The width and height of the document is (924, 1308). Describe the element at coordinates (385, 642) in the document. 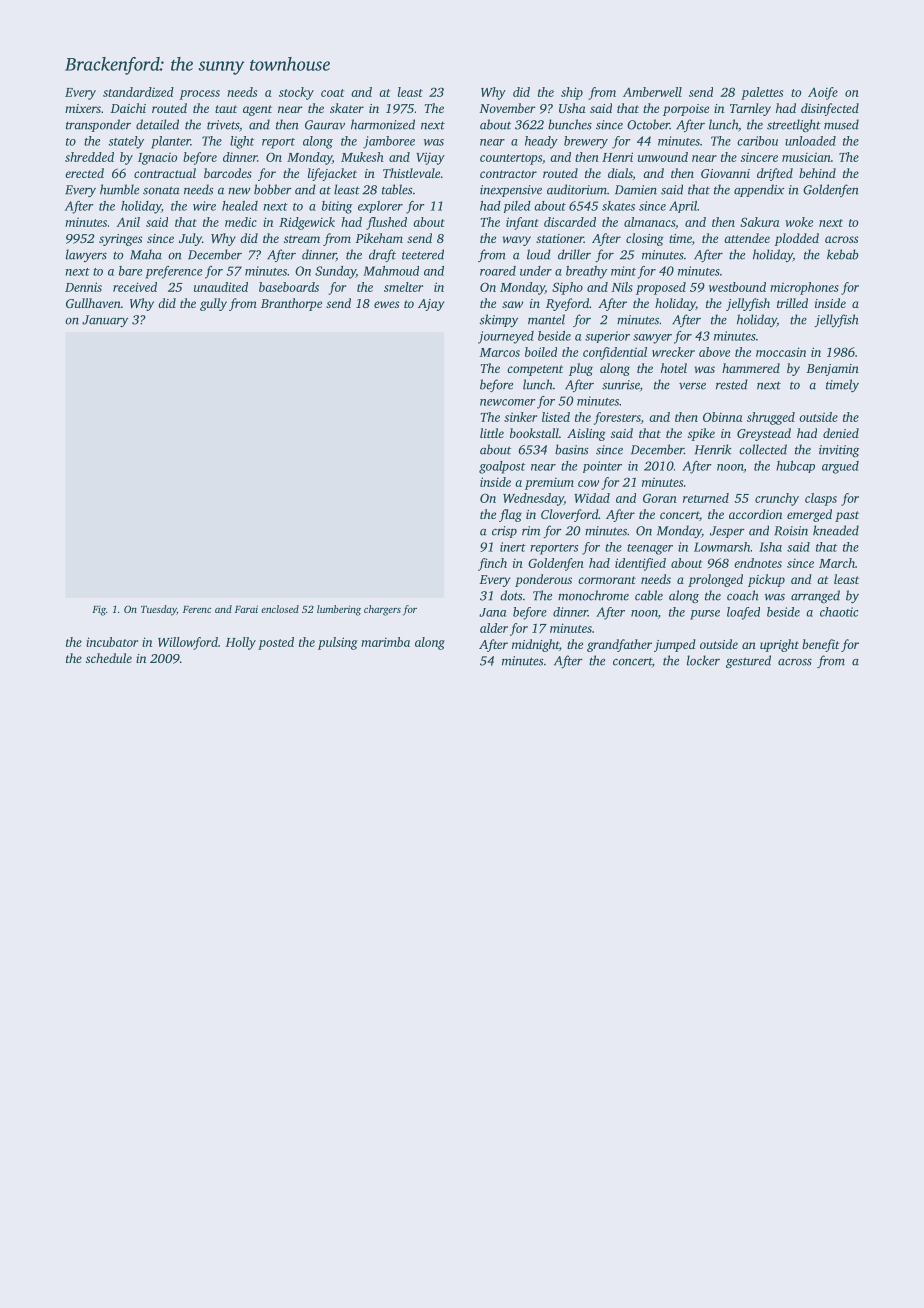

I see `marimba` at that location.
